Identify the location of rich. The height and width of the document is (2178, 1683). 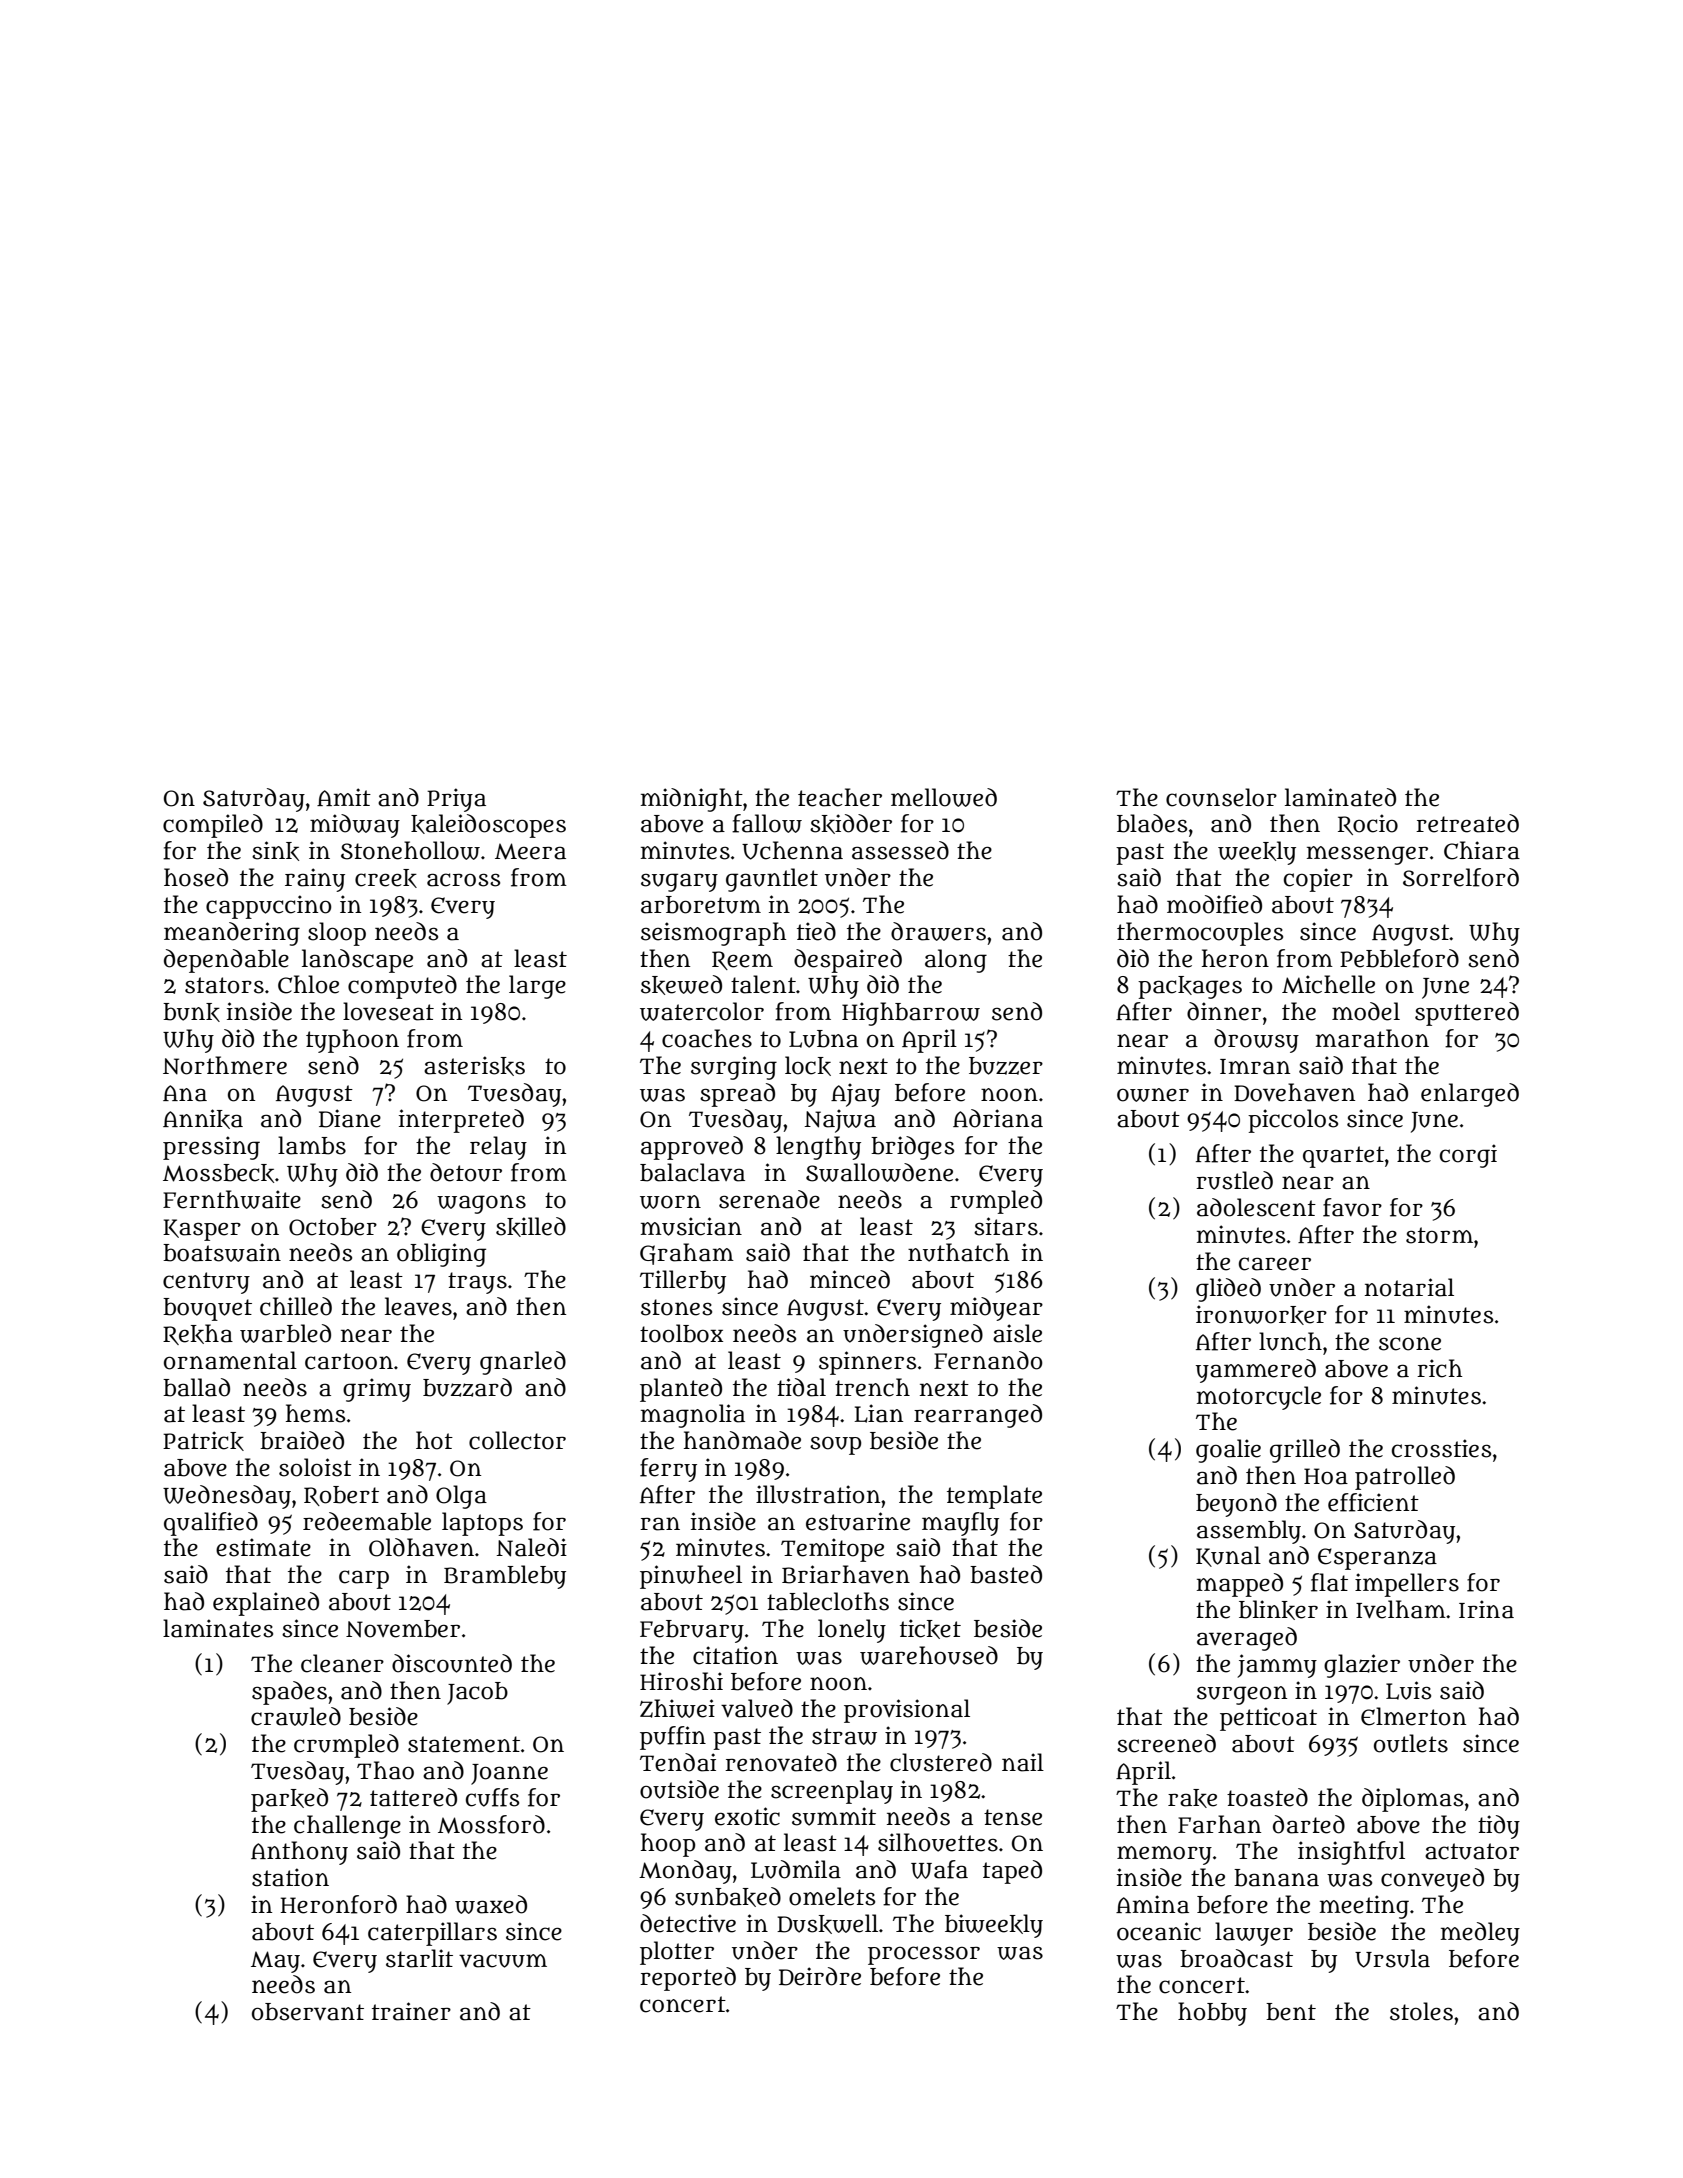
(1439, 1368).
